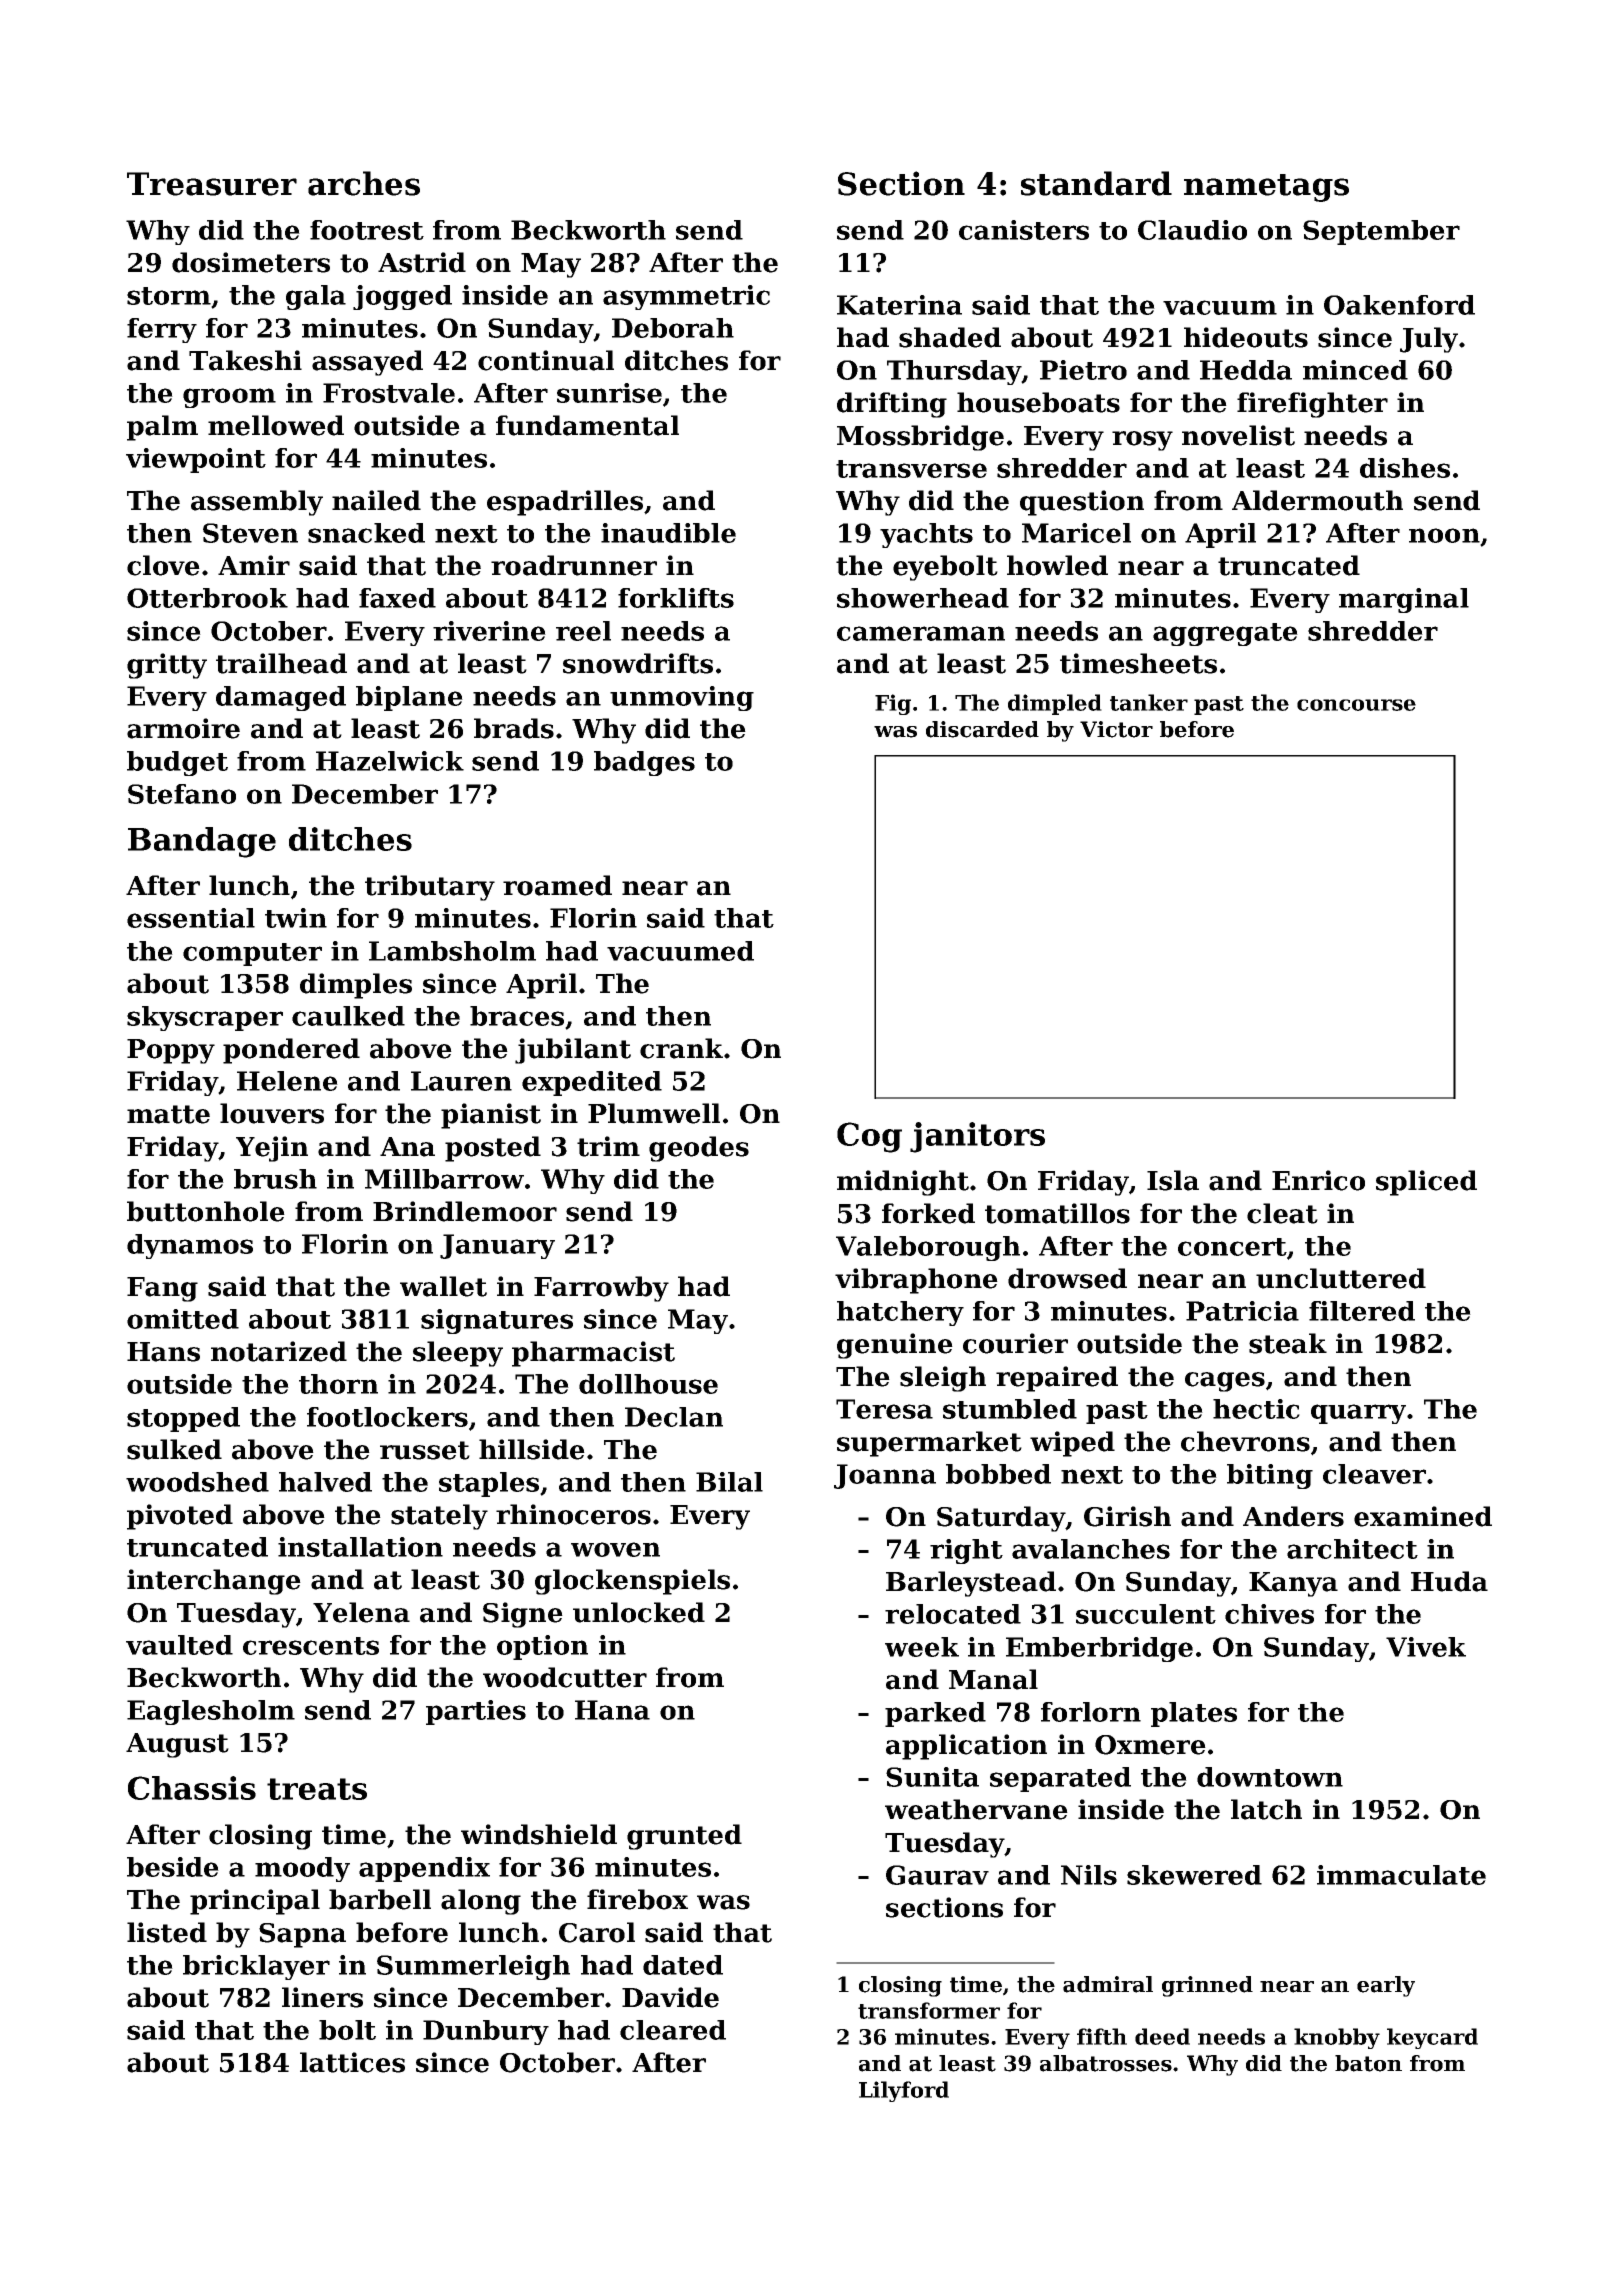  What do you see at coordinates (1368, 2063) in the screenshot?
I see `baton` at bounding box center [1368, 2063].
